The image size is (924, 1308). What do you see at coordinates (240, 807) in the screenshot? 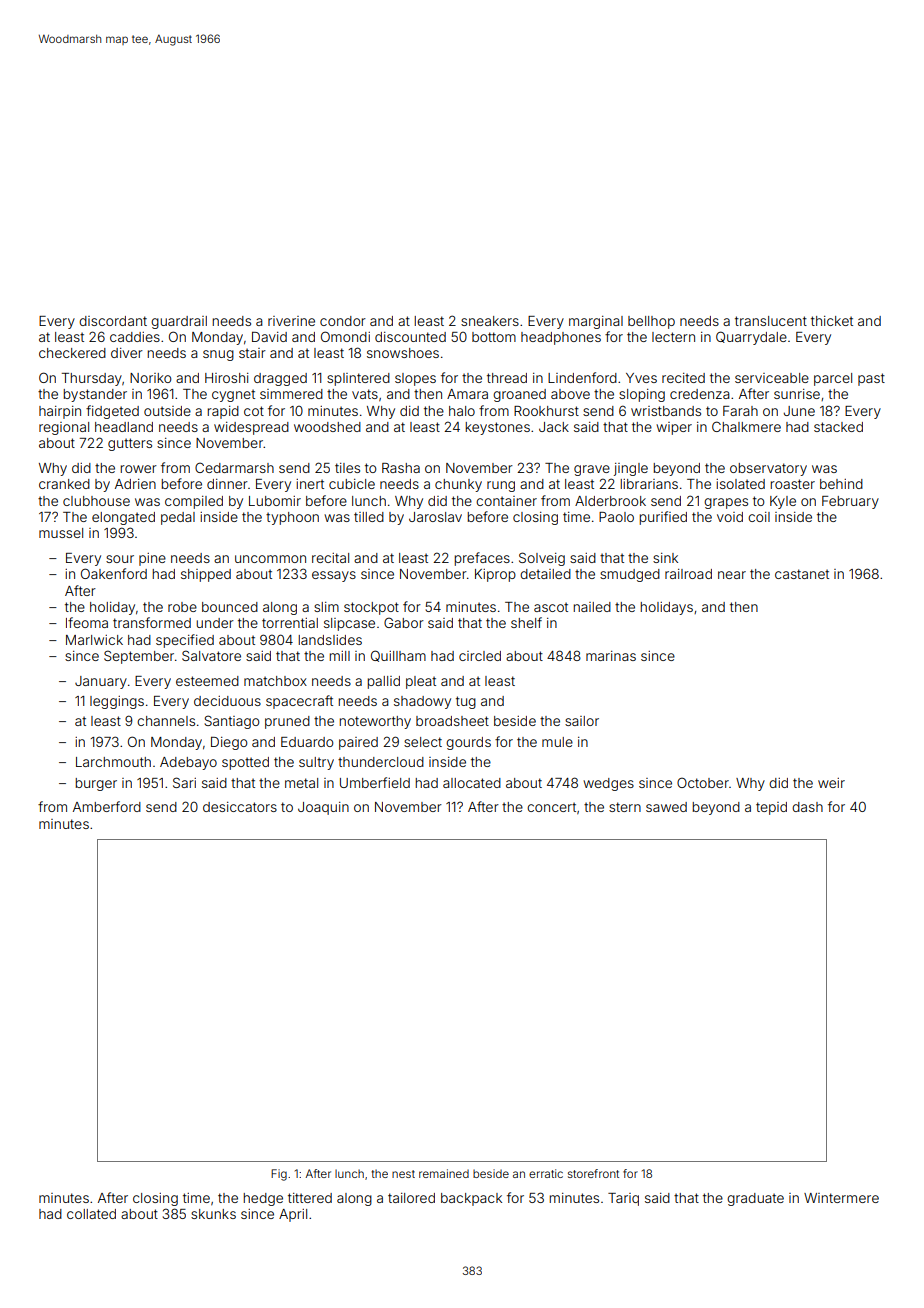
I see `desiccators` at bounding box center [240, 807].
